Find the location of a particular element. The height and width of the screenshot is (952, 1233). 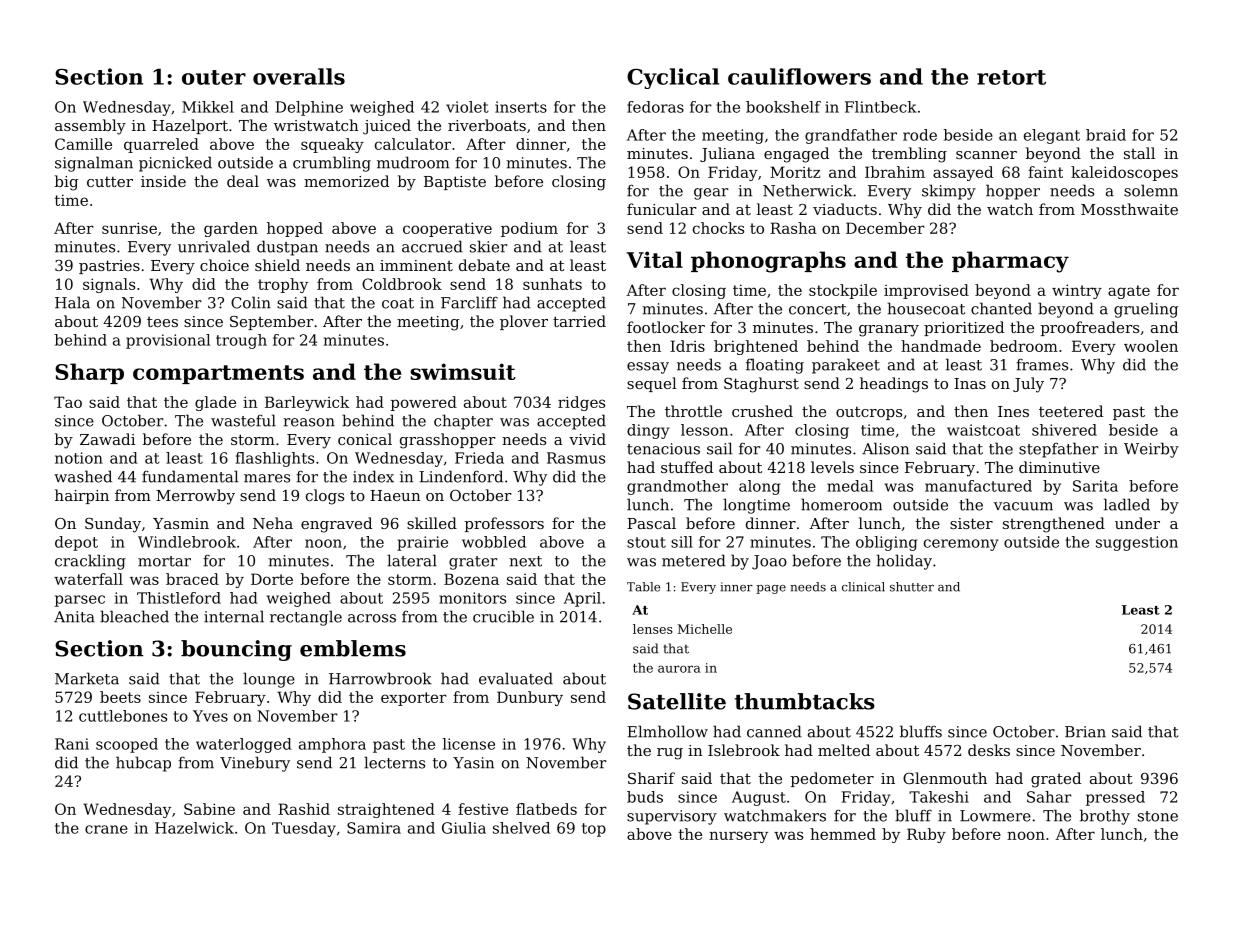

Neha is located at coordinates (273, 523).
